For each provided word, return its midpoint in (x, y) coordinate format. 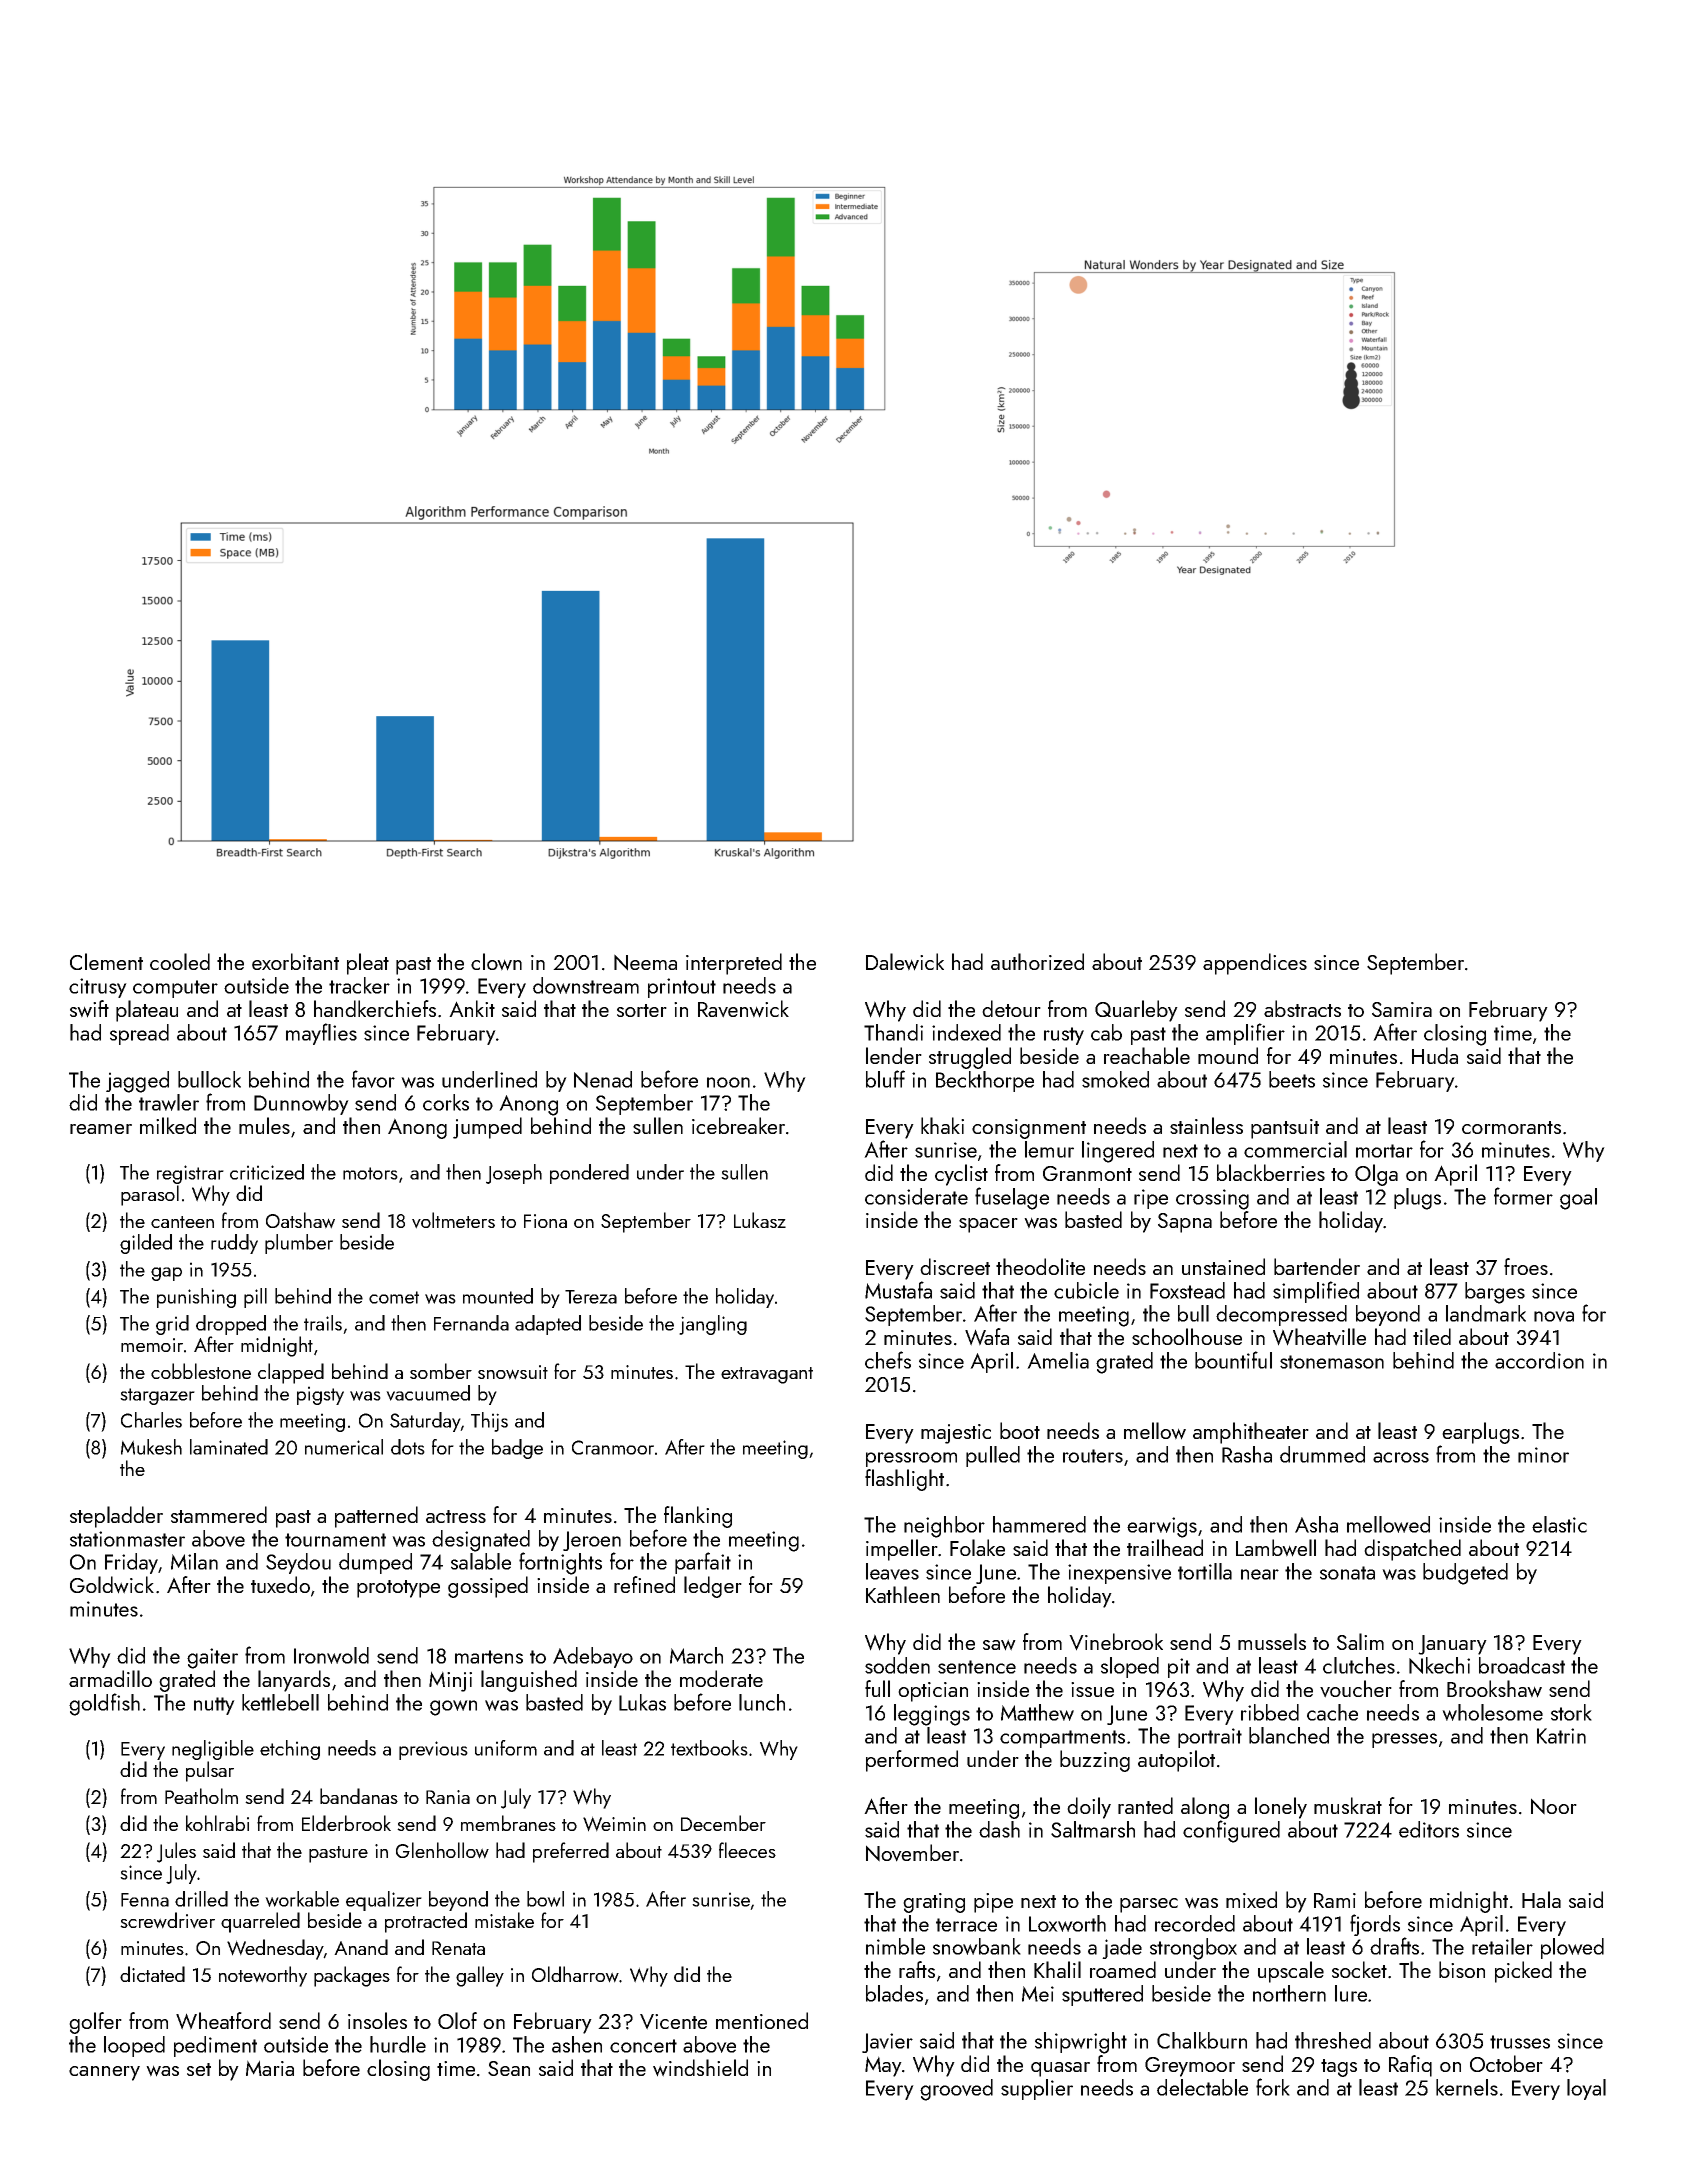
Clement (106, 961)
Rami (1335, 1900)
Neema (645, 962)
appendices (1255, 964)
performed (912, 1761)
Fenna (145, 1900)
